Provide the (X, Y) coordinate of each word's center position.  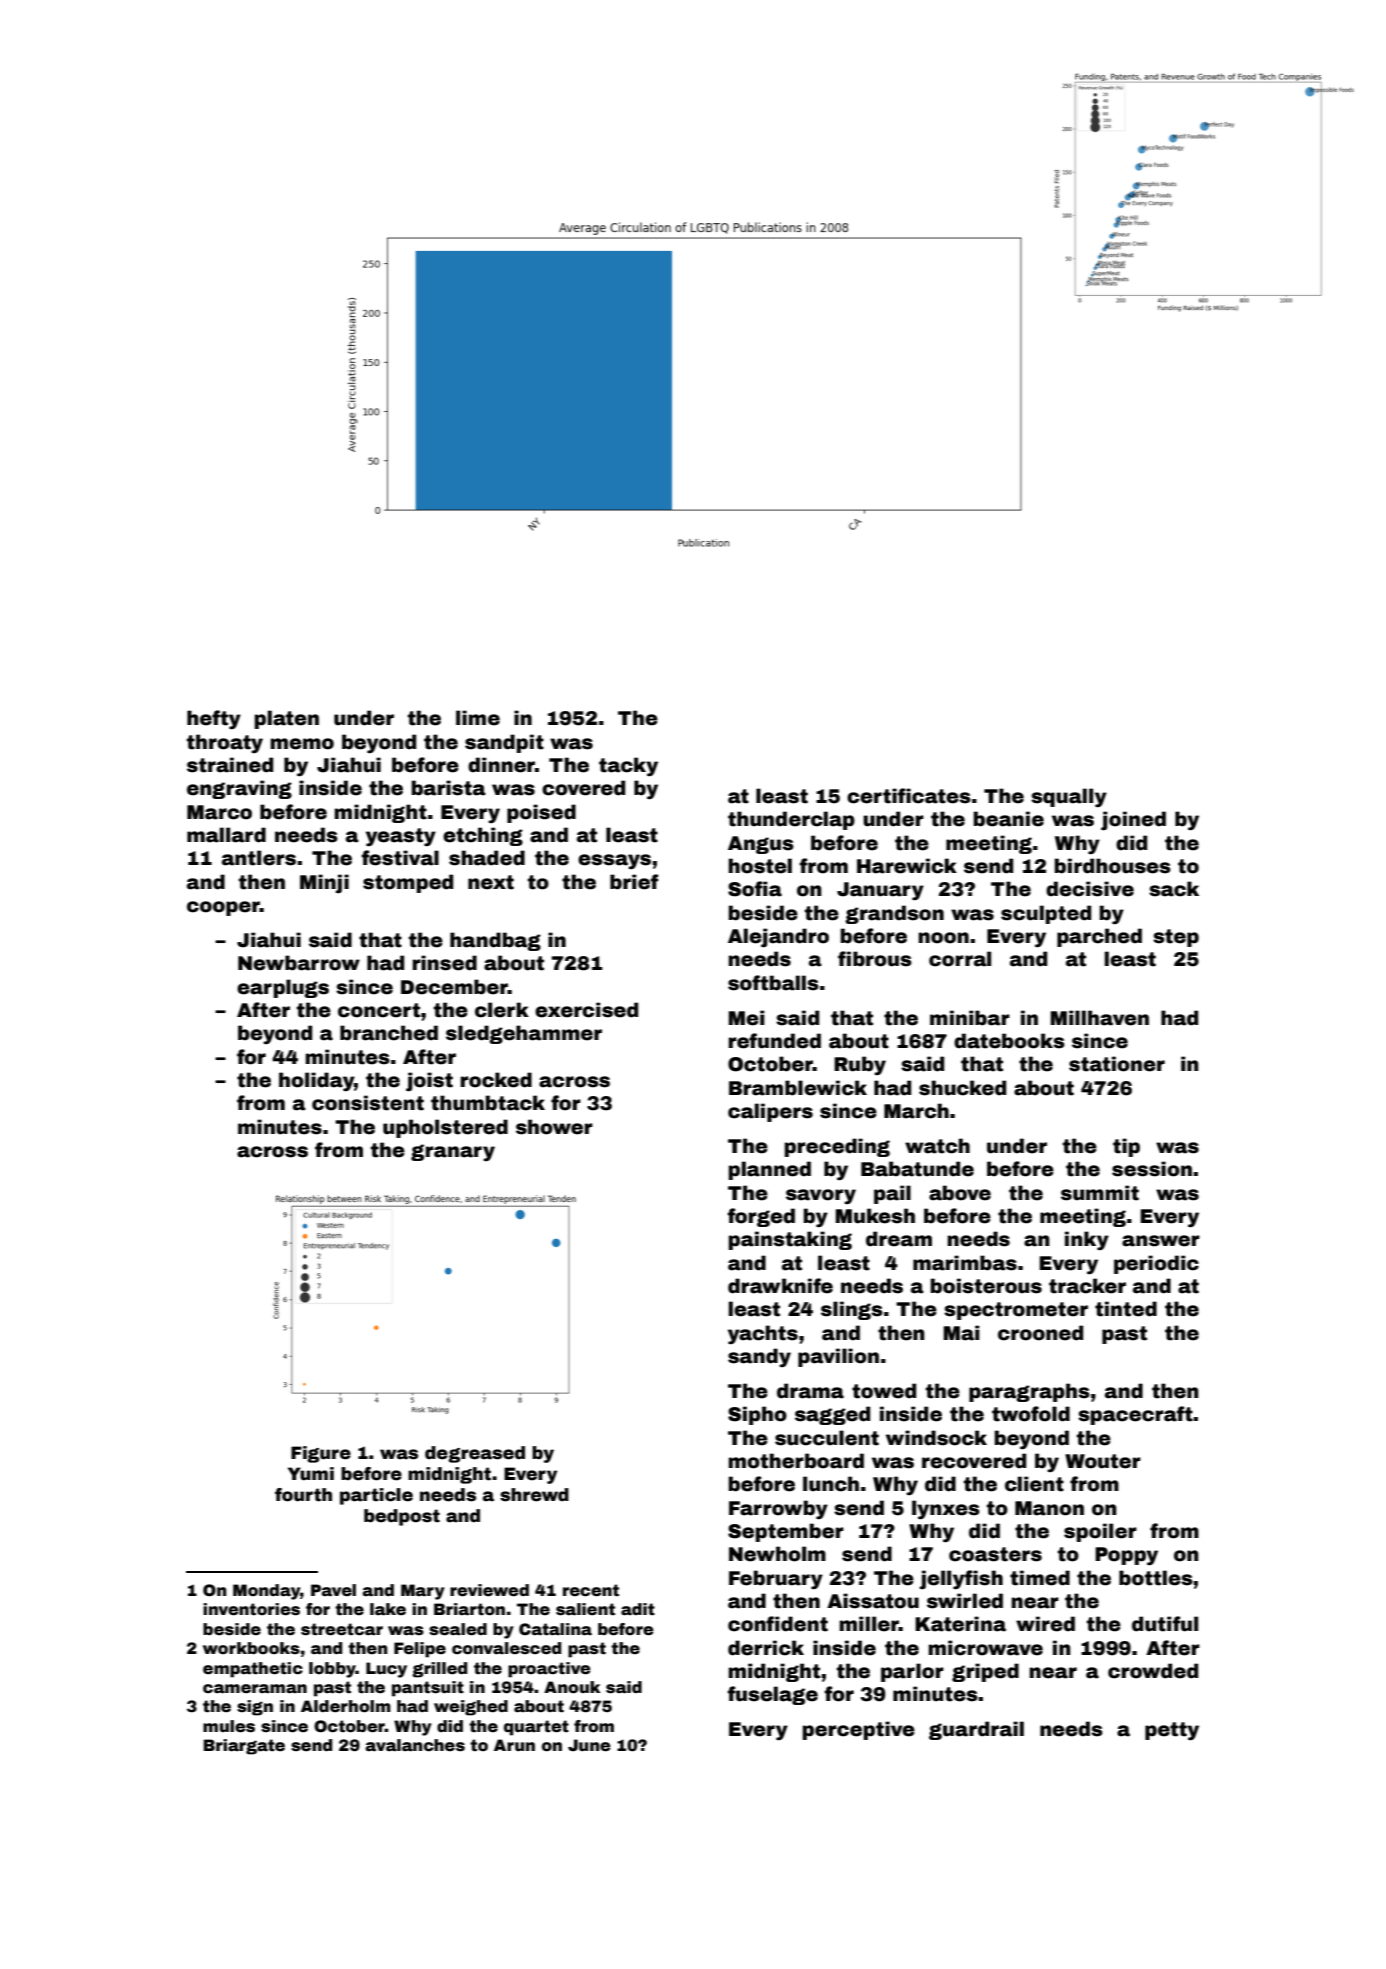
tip (1126, 1147)
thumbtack (488, 1103)
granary (453, 1152)
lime (478, 718)
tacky (628, 767)
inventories (251, 1609)
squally (1069, 798)
